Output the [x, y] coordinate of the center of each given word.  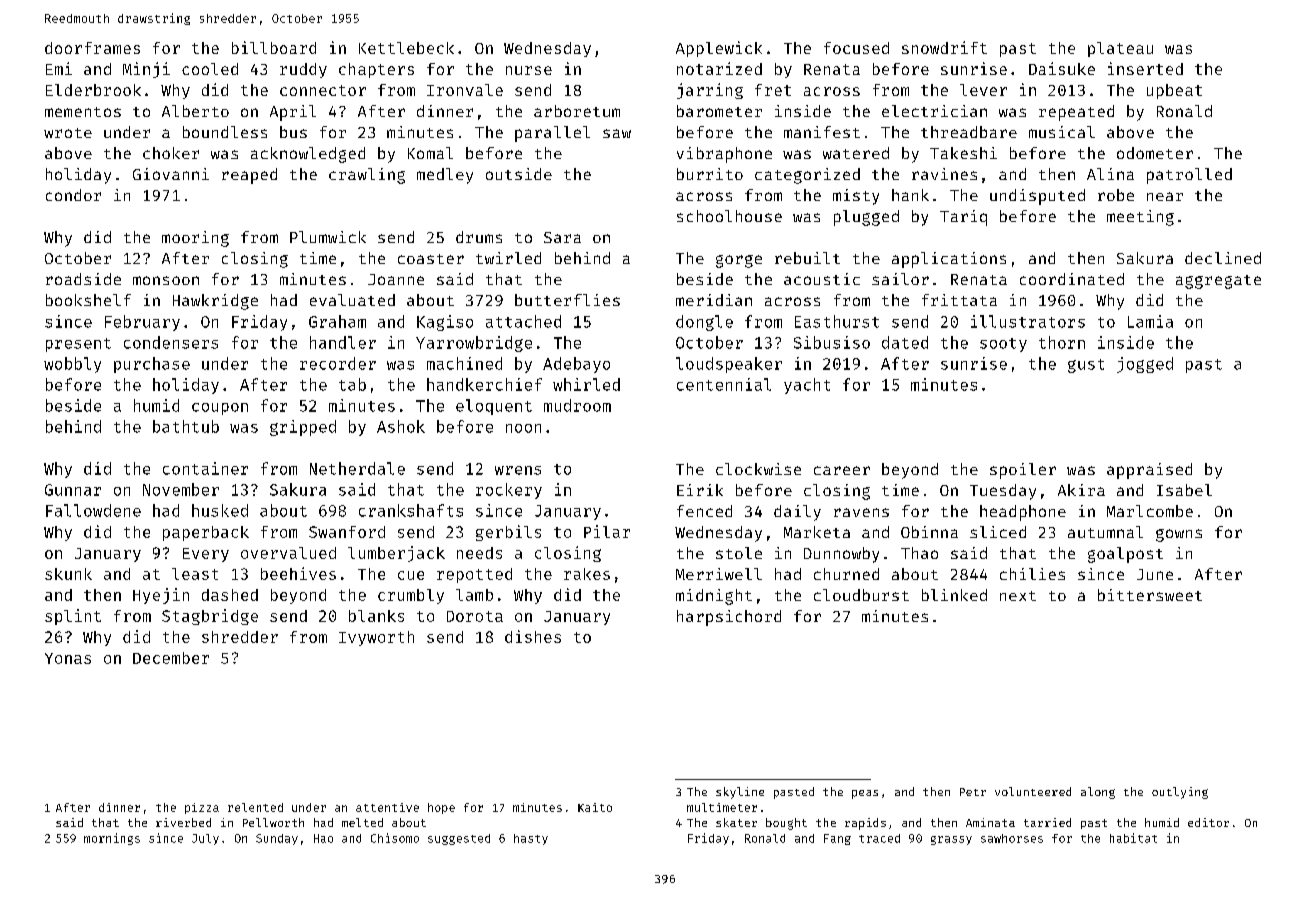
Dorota [475, 616]
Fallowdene [93, 510]
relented [255, 807]
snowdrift [944, 47]
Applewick [719, 49]
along [1098, 793]
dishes [533, 636]
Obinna [929, 532]
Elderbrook [93, 90]
